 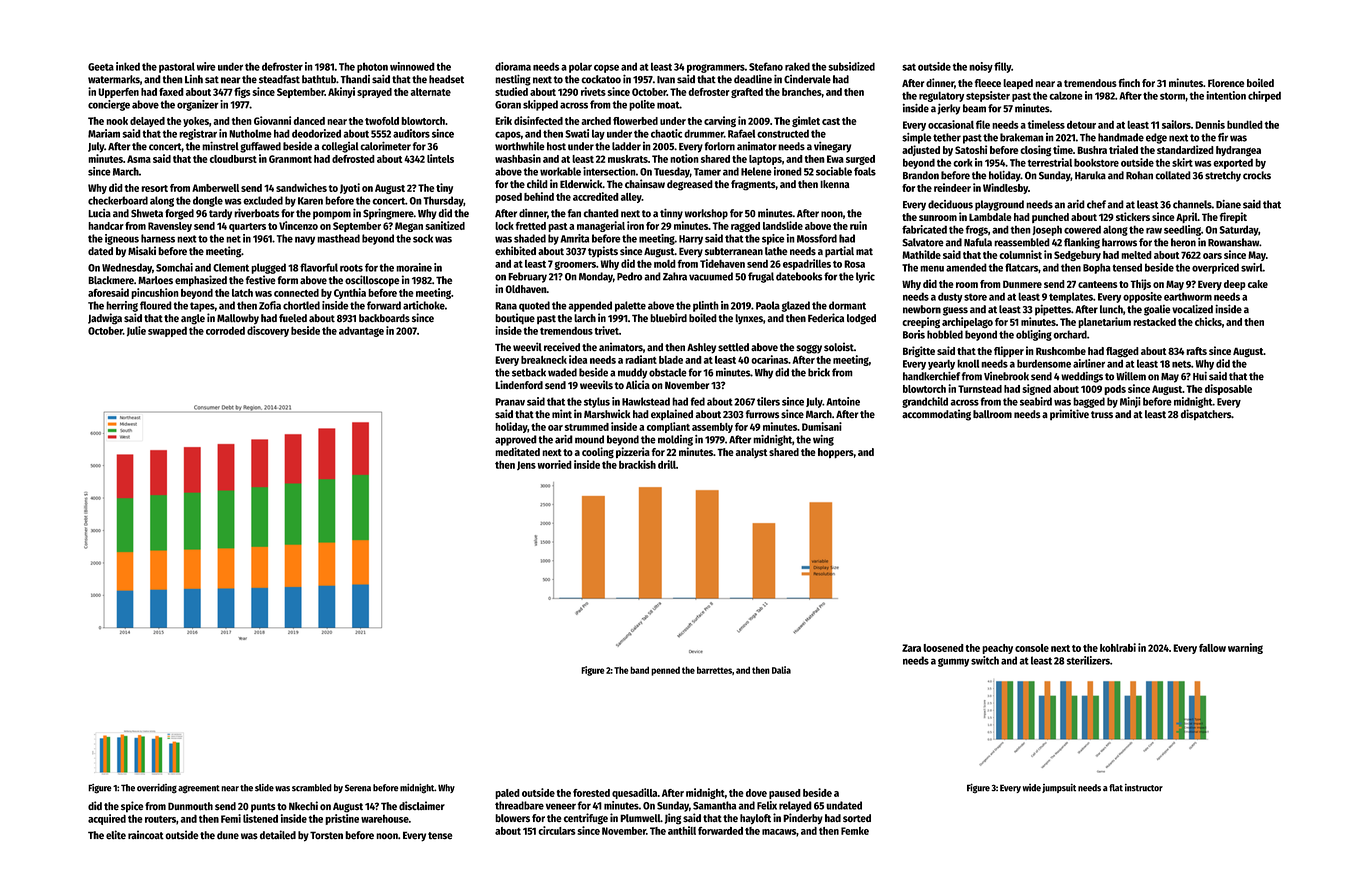 What do you see at coordinates (639, 670) in the screenshot?
I see `band` at bounding box center [639, 670].
